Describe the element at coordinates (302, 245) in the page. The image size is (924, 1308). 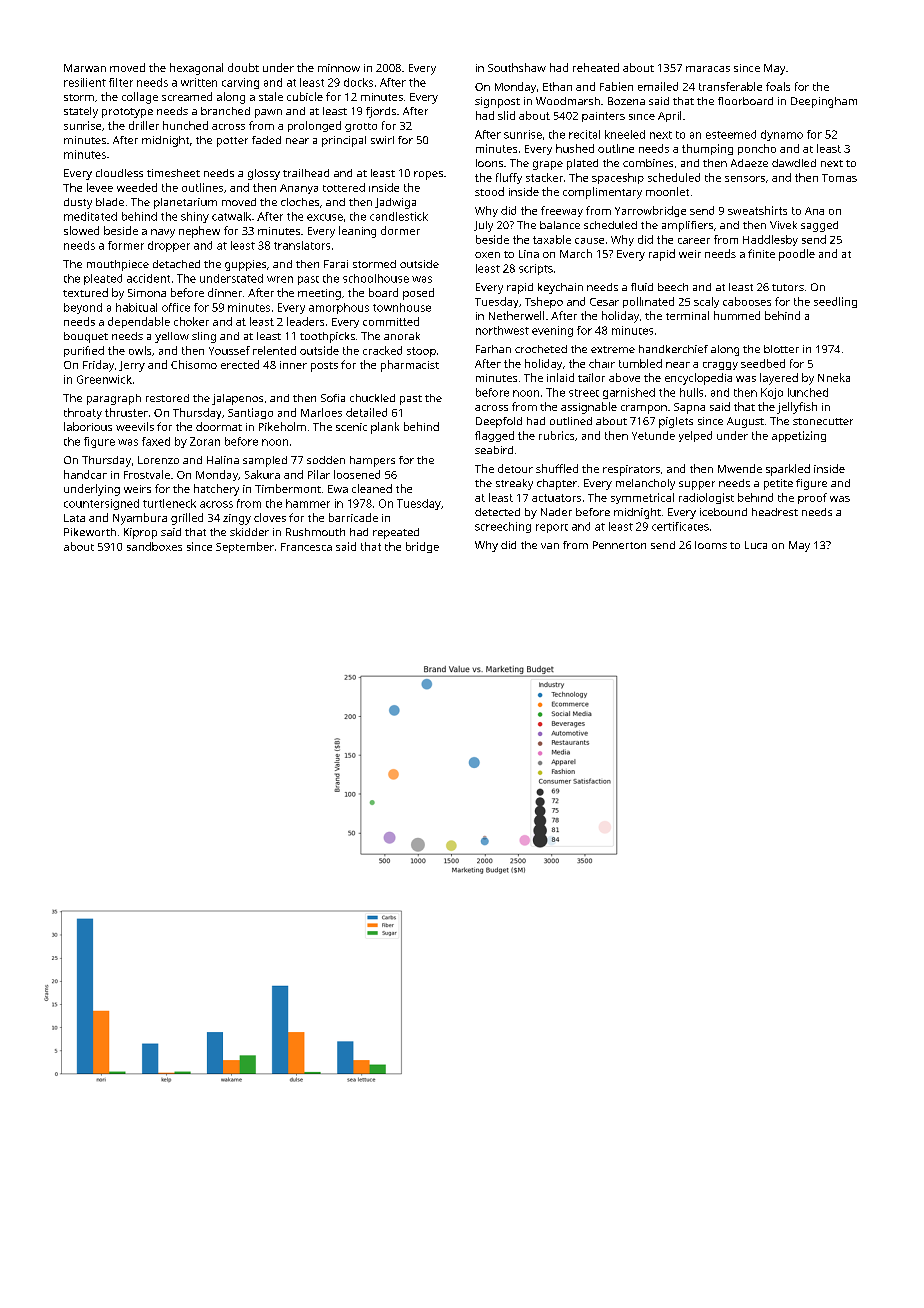
I see `translators` at that location.
